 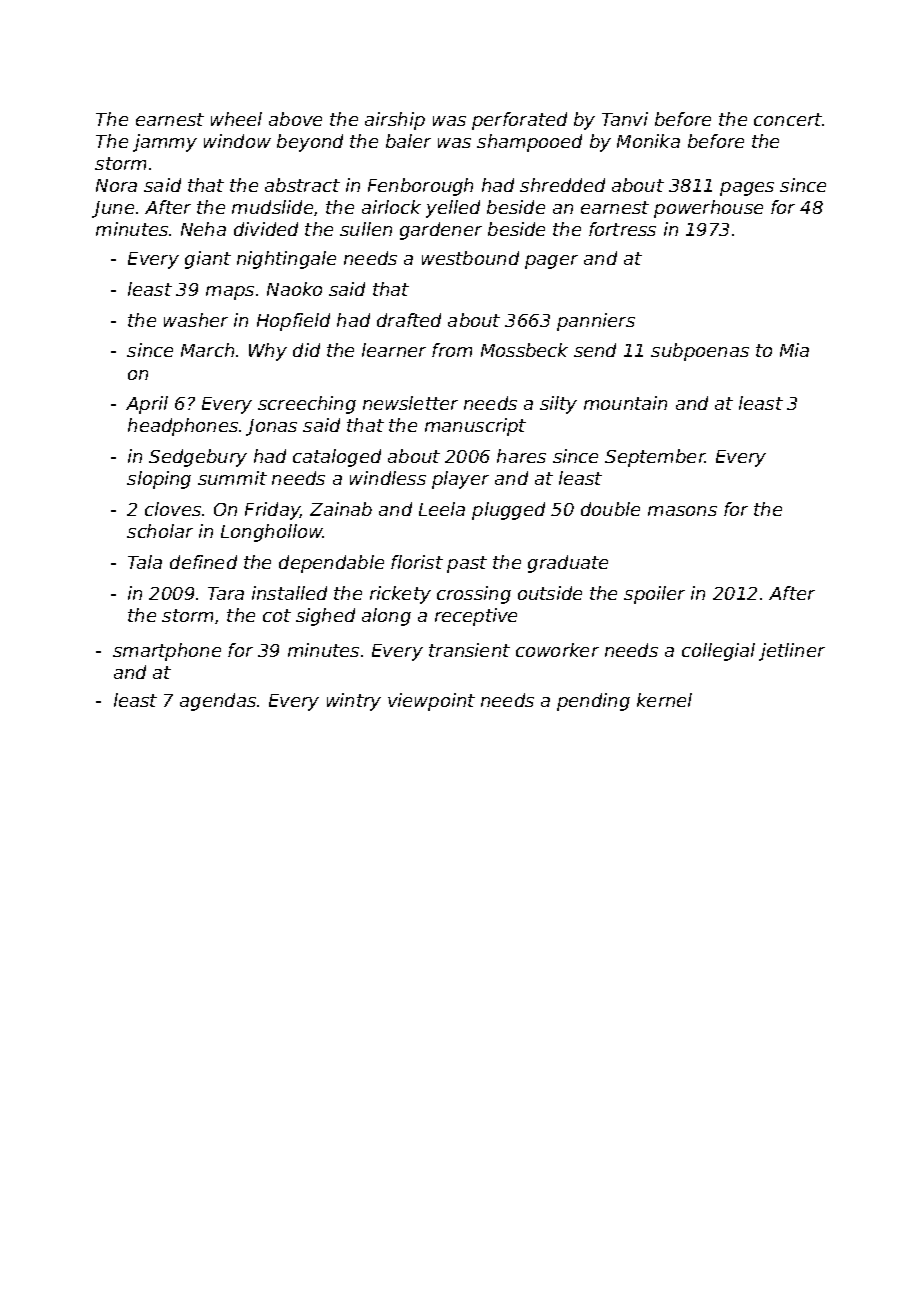 I want to click on concert, so click(x=788, y=119).
